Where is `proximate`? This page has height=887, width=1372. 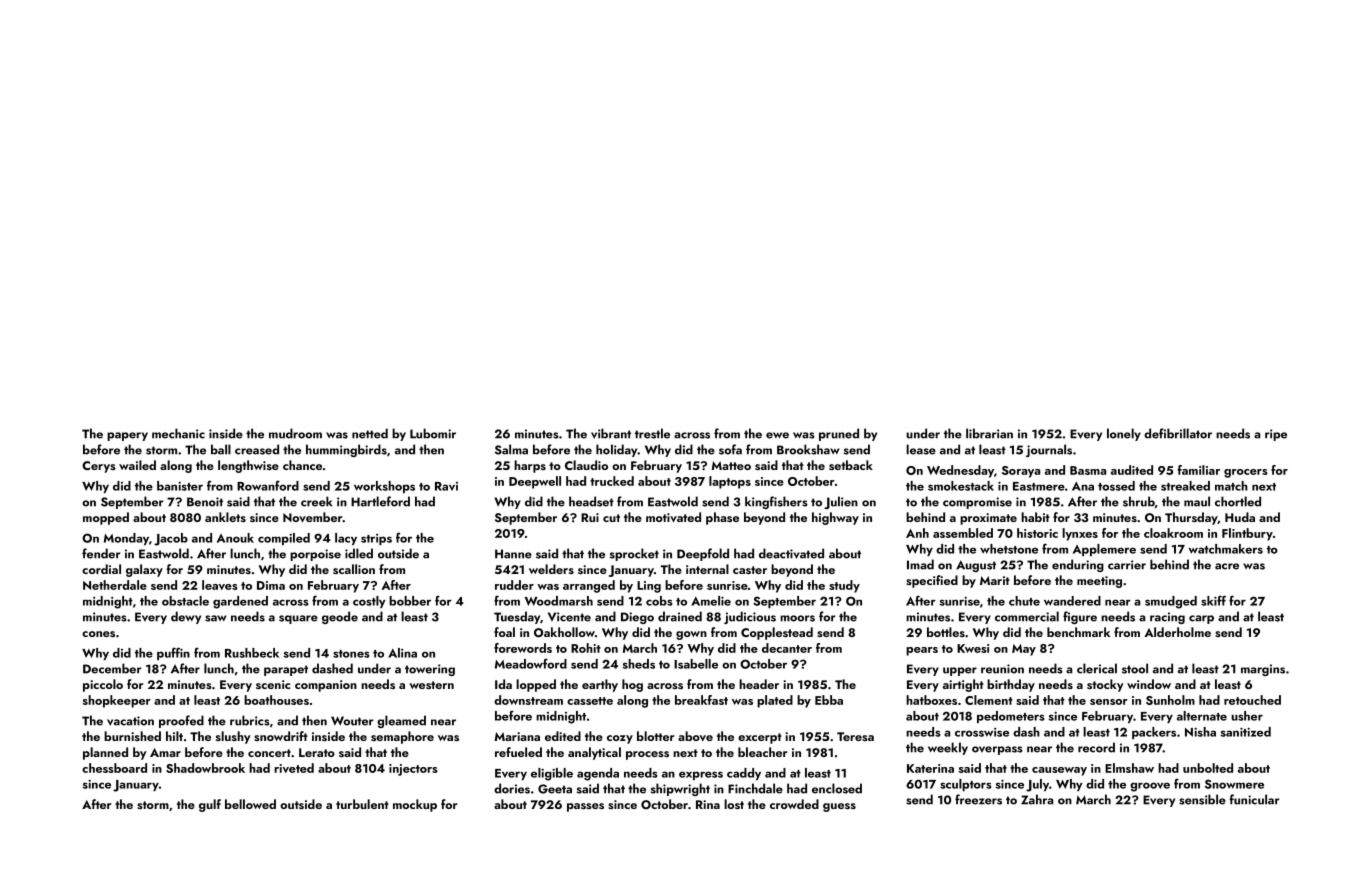 proximate is located at coordinates (988, 519).
